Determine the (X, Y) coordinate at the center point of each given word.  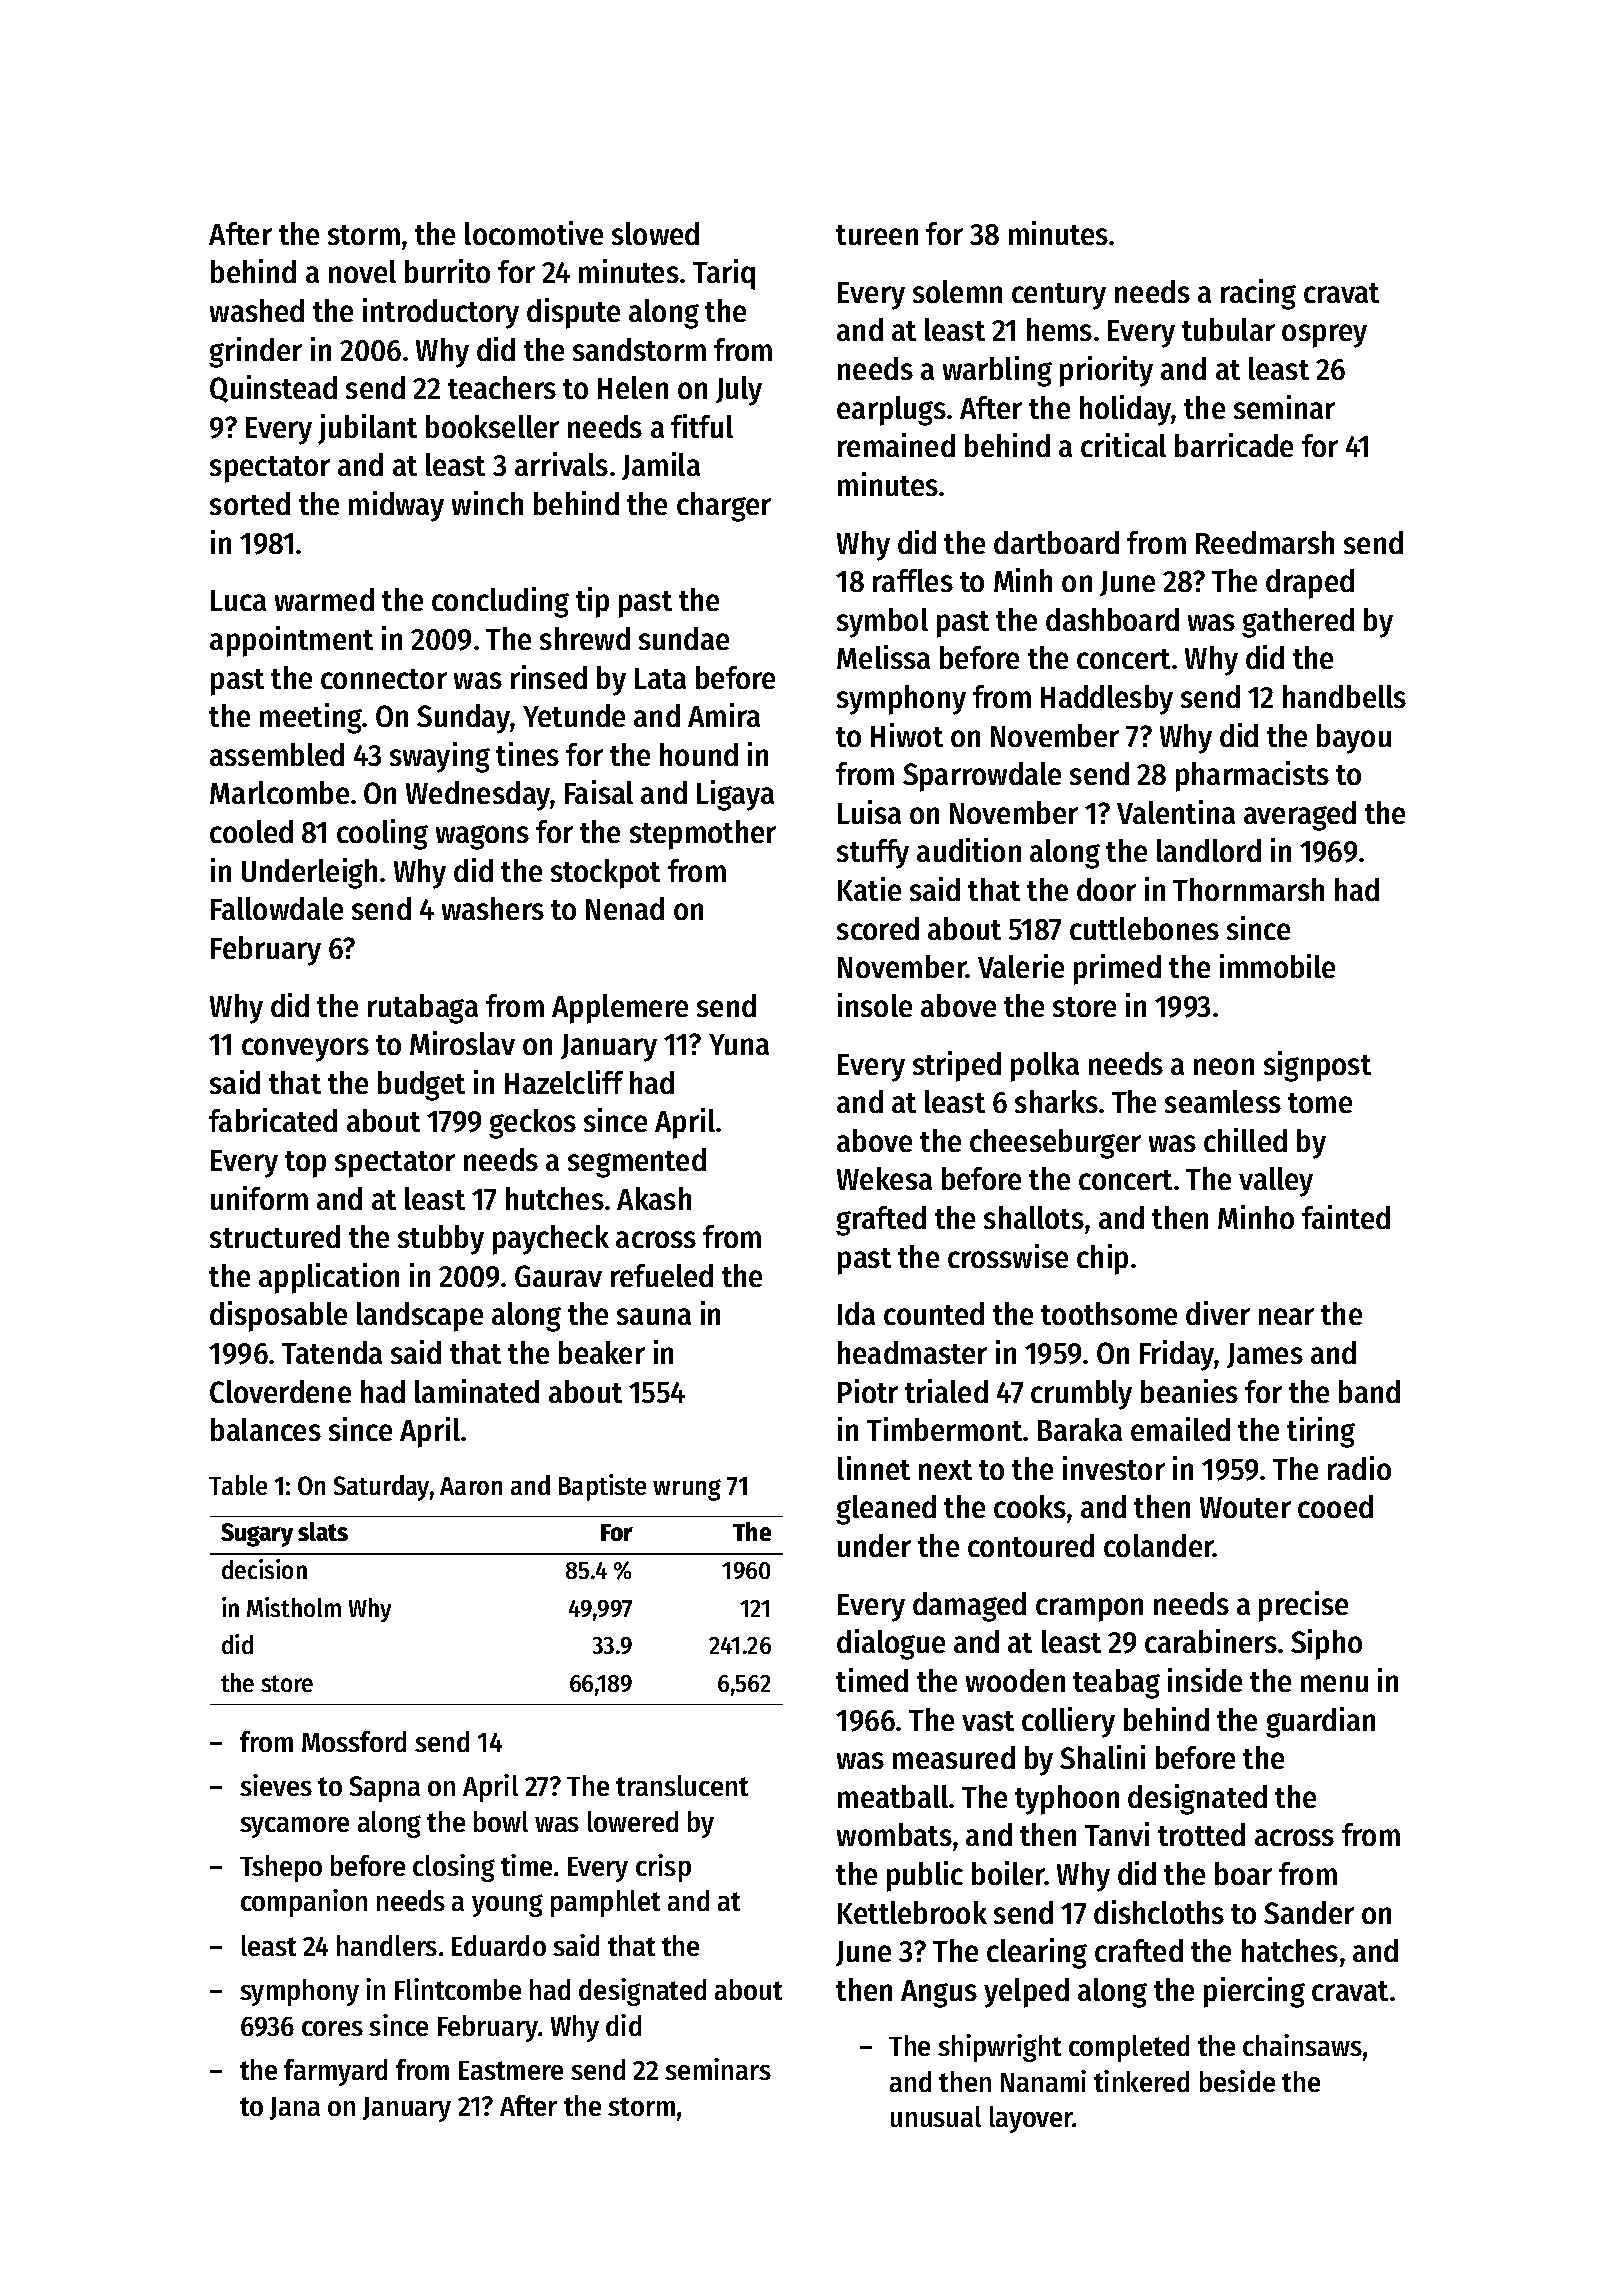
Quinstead (273, 389)
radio (1359, 1468)
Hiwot (907, 735)
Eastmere (511, 2070)
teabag (1116, 1684)
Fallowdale (277, 908)
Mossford (354, 1741)
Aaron (471, 1486)
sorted (250, 503)
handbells (1344, 696)
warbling (997, 371)
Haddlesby (1107, 700)
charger (724, 507)
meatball (893, 1796)
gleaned (886, 1510)
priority (1106, 371)
